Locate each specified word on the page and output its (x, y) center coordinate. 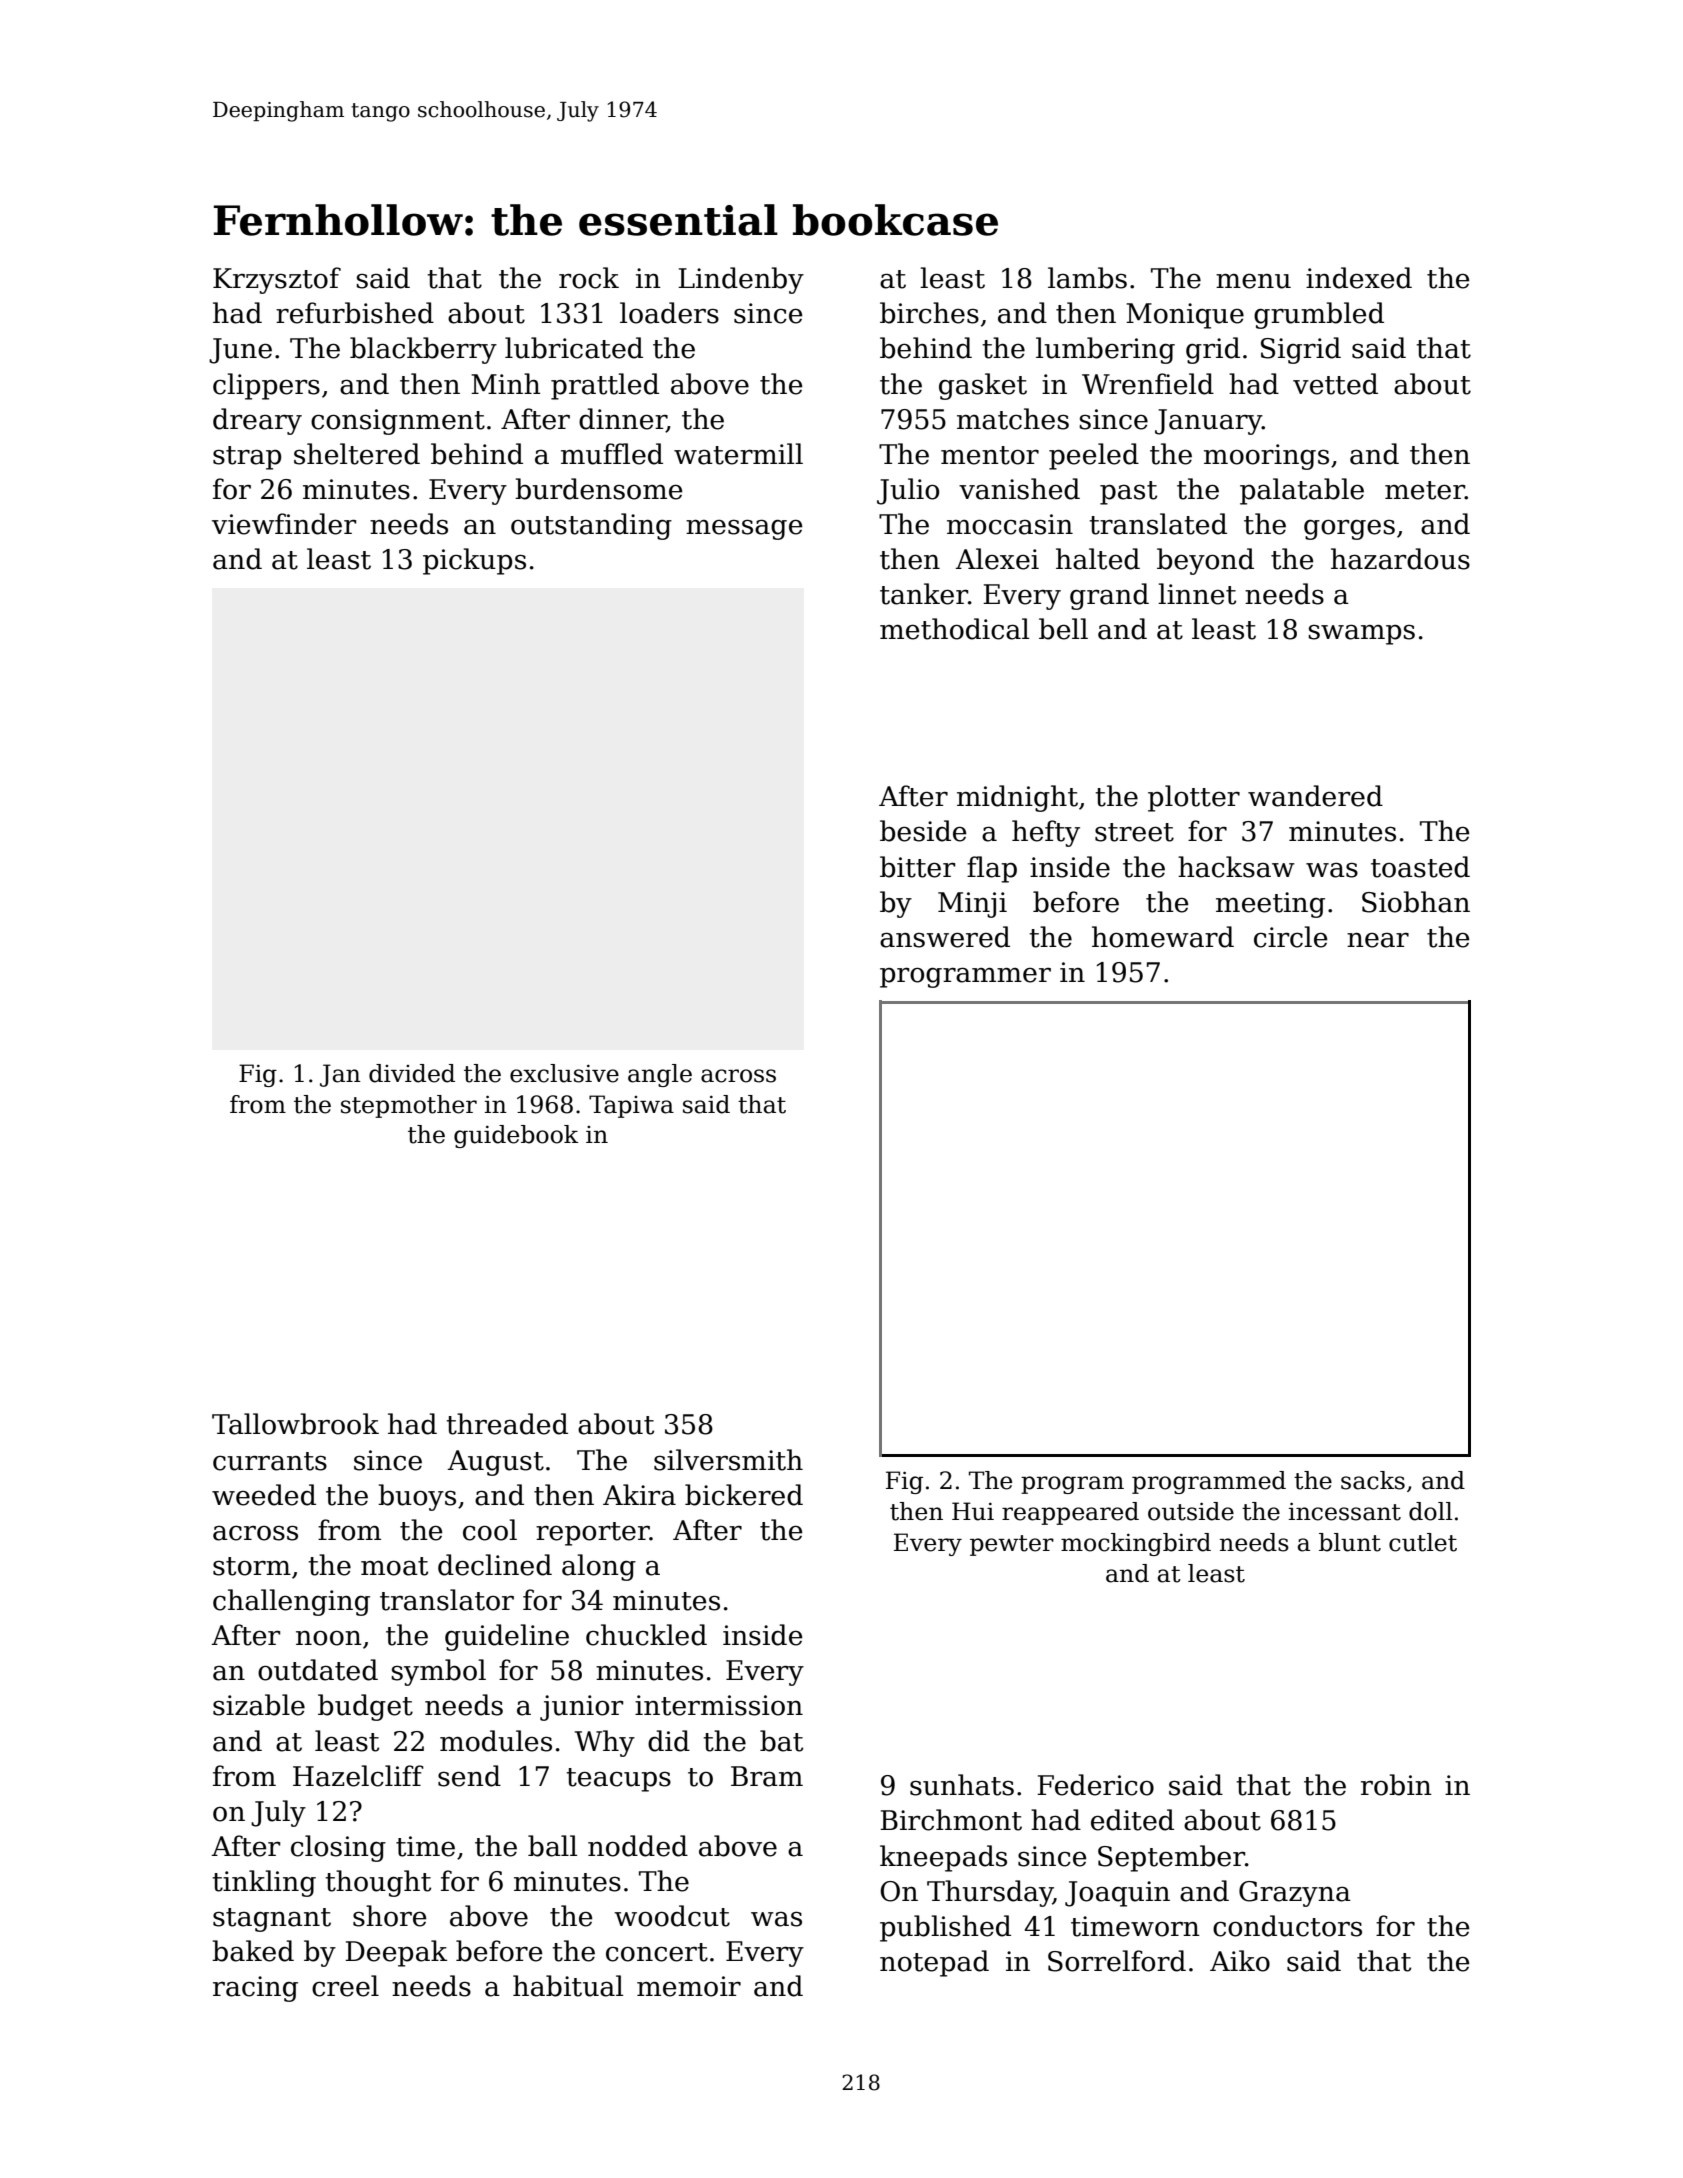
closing (338, 1848)
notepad (934, 1963)
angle (660, 1075)
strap (247, 458)
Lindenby (741, 280)
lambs (1087, 278)
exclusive (564, 1073)
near (1378, 940)
